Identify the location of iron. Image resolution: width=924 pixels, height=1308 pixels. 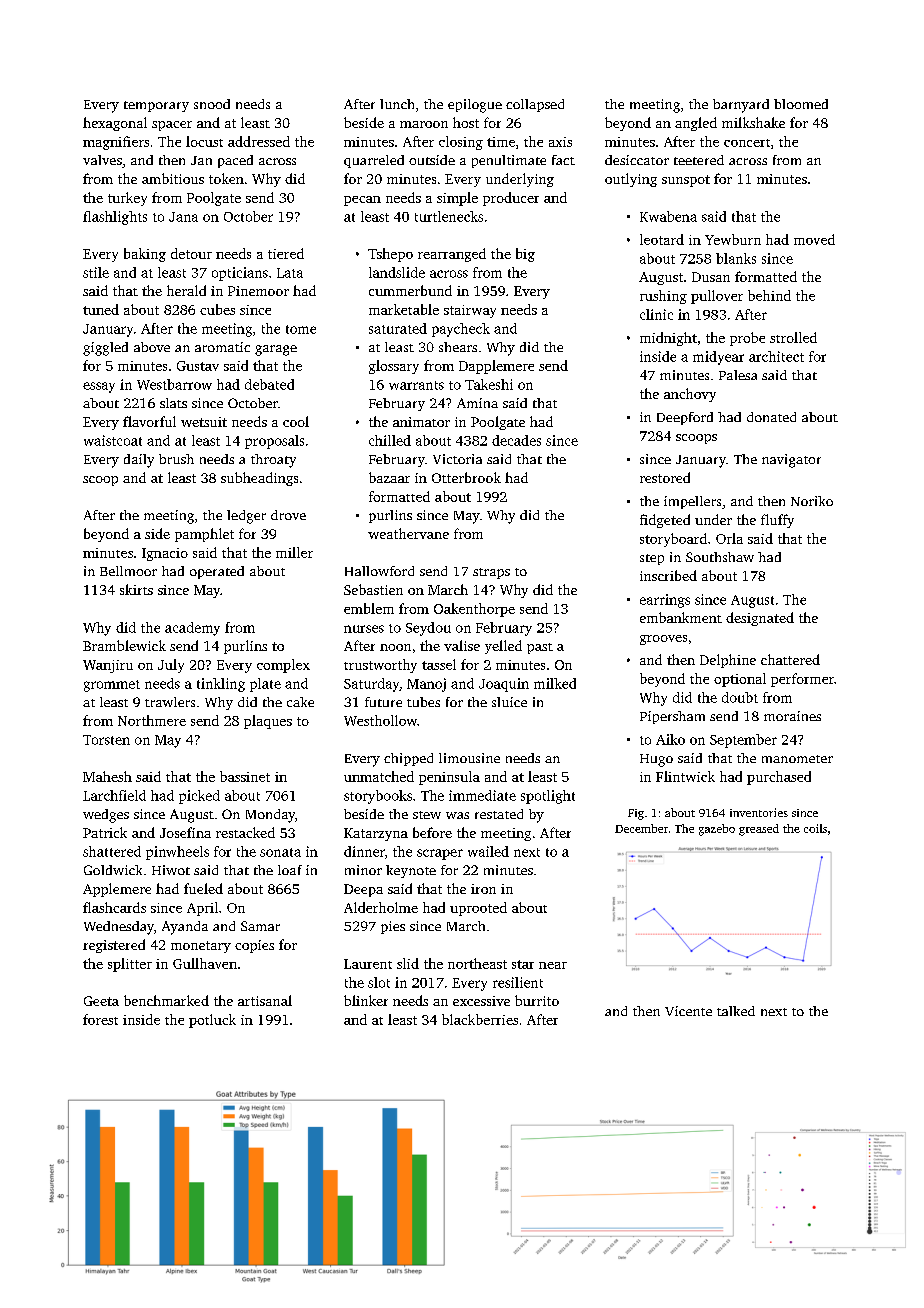
(483, 889).
